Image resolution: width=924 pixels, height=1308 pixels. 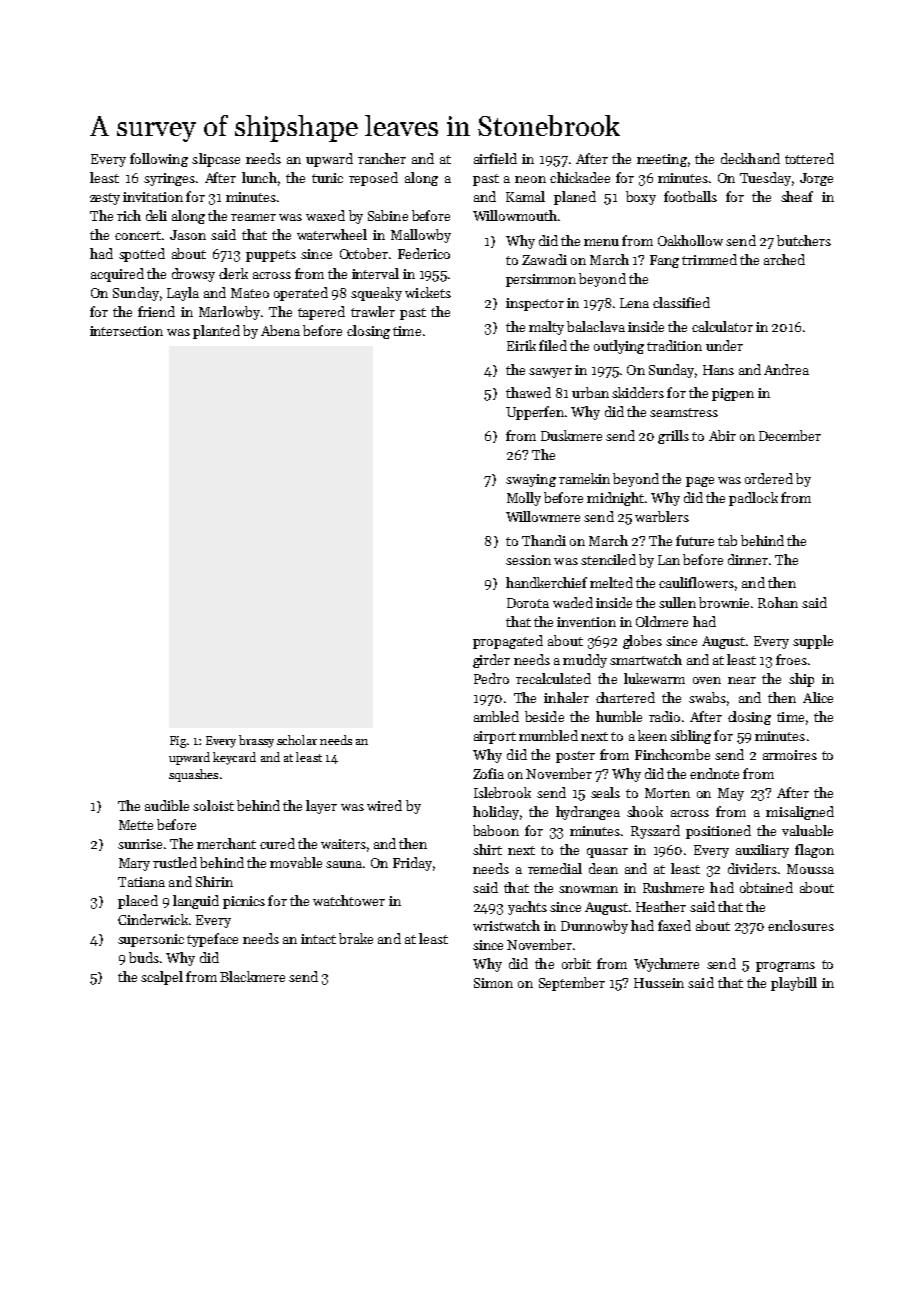 What do you see at coordinates (216, 160) in the image?
I see `slipcase` at bounding box center [216, 160].
